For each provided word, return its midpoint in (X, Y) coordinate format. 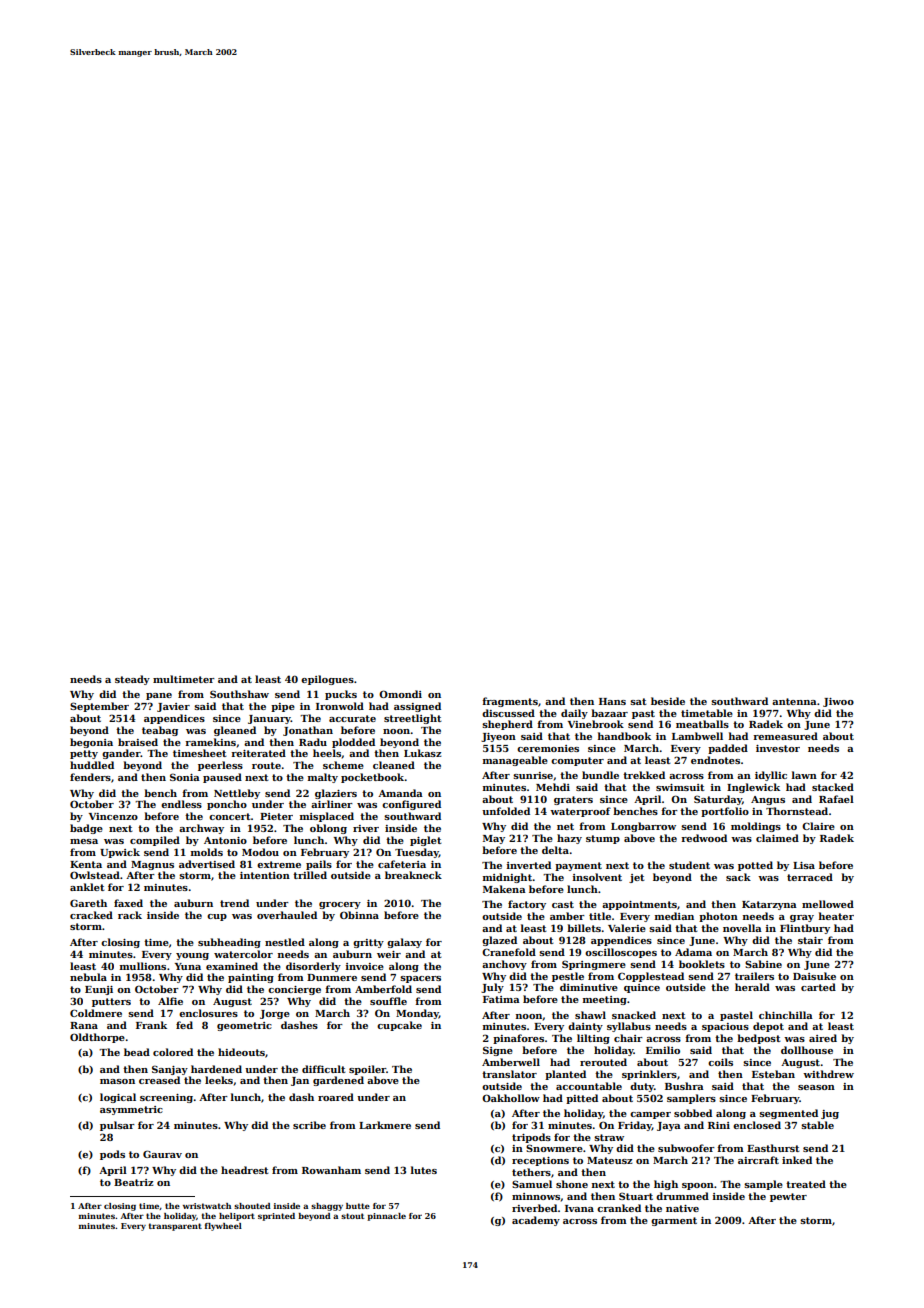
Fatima (501, 999)
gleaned (235, 731)
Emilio (663, 1050)
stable (817, 1125)
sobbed (693, 1113)
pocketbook (373, 778)
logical (118, 1098)
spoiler (367, 1070)
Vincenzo (113, 816)
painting (251, 978)
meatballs (702, 724)
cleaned (394, 765)
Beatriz (134, 1182)
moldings (756, 827)
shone (572, 1184)
